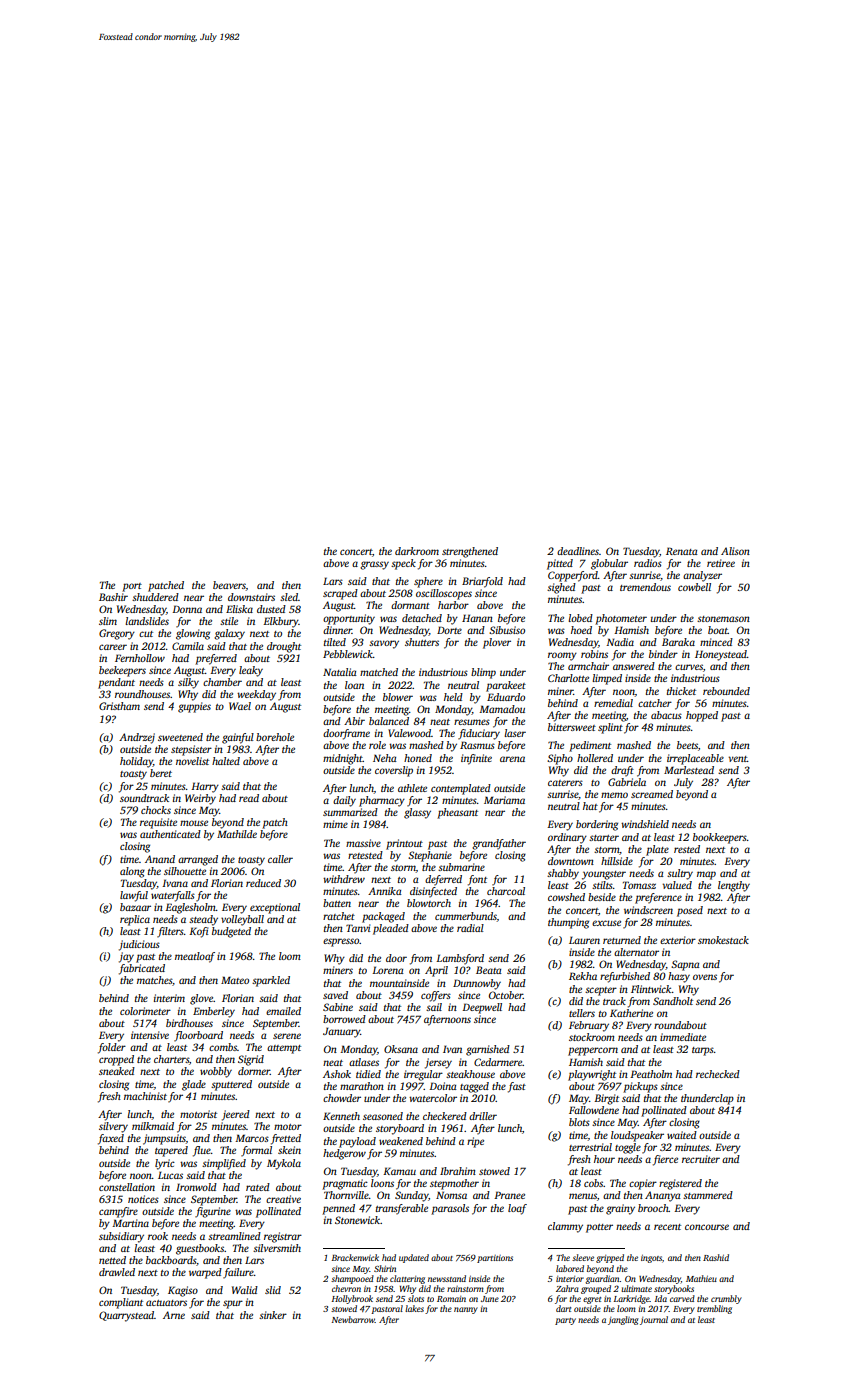 This screenshot has width=849, height=1400. Describe the element at coordinates (113, 597) in the screenshot. I see `Bashir` at that location.
